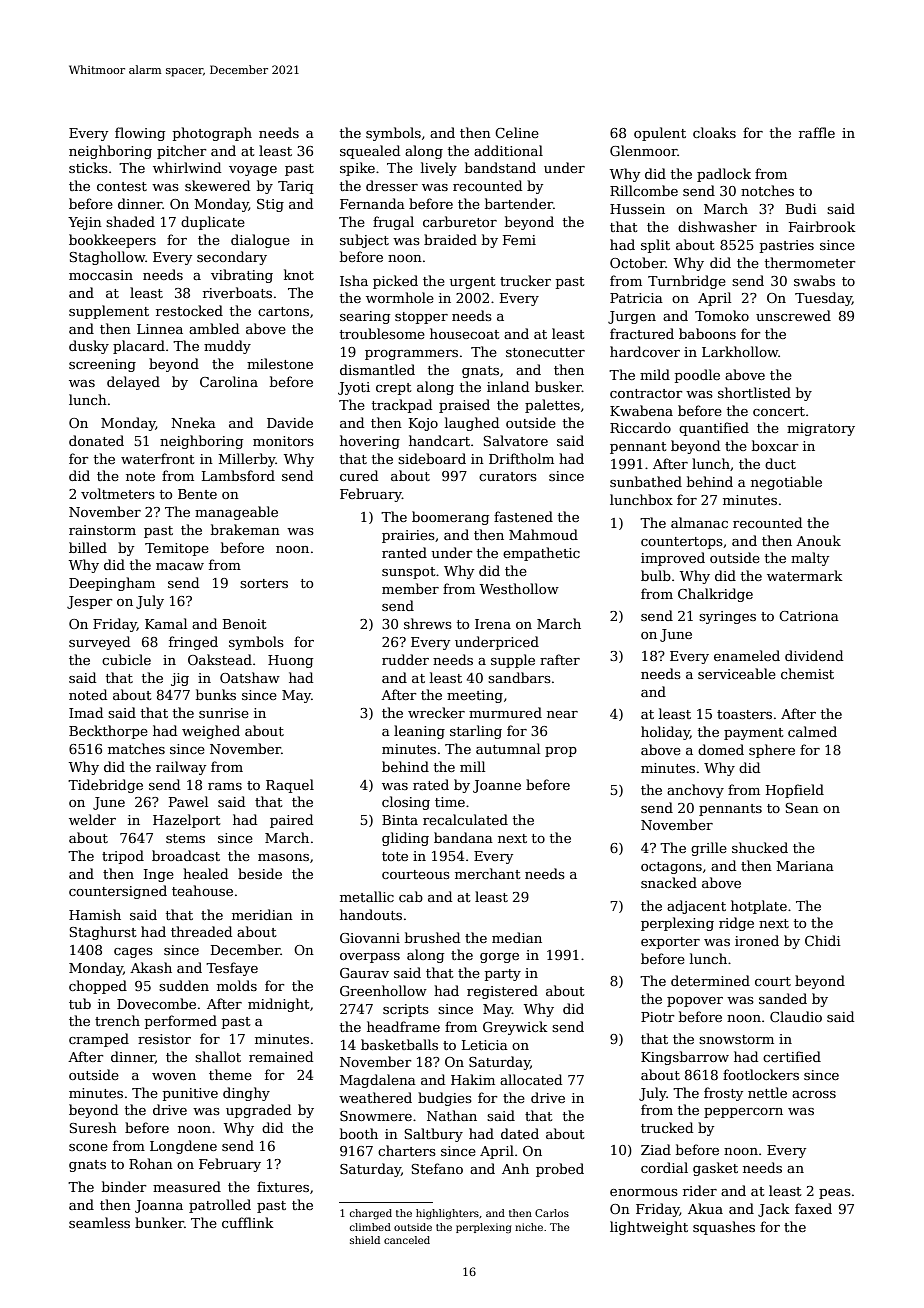 The height and width of the screenshot is (1308, 924). What do you see at coordinates (646, 481) in the screenshot?
I see `sunbathed` at bounding box center [646, 481].
